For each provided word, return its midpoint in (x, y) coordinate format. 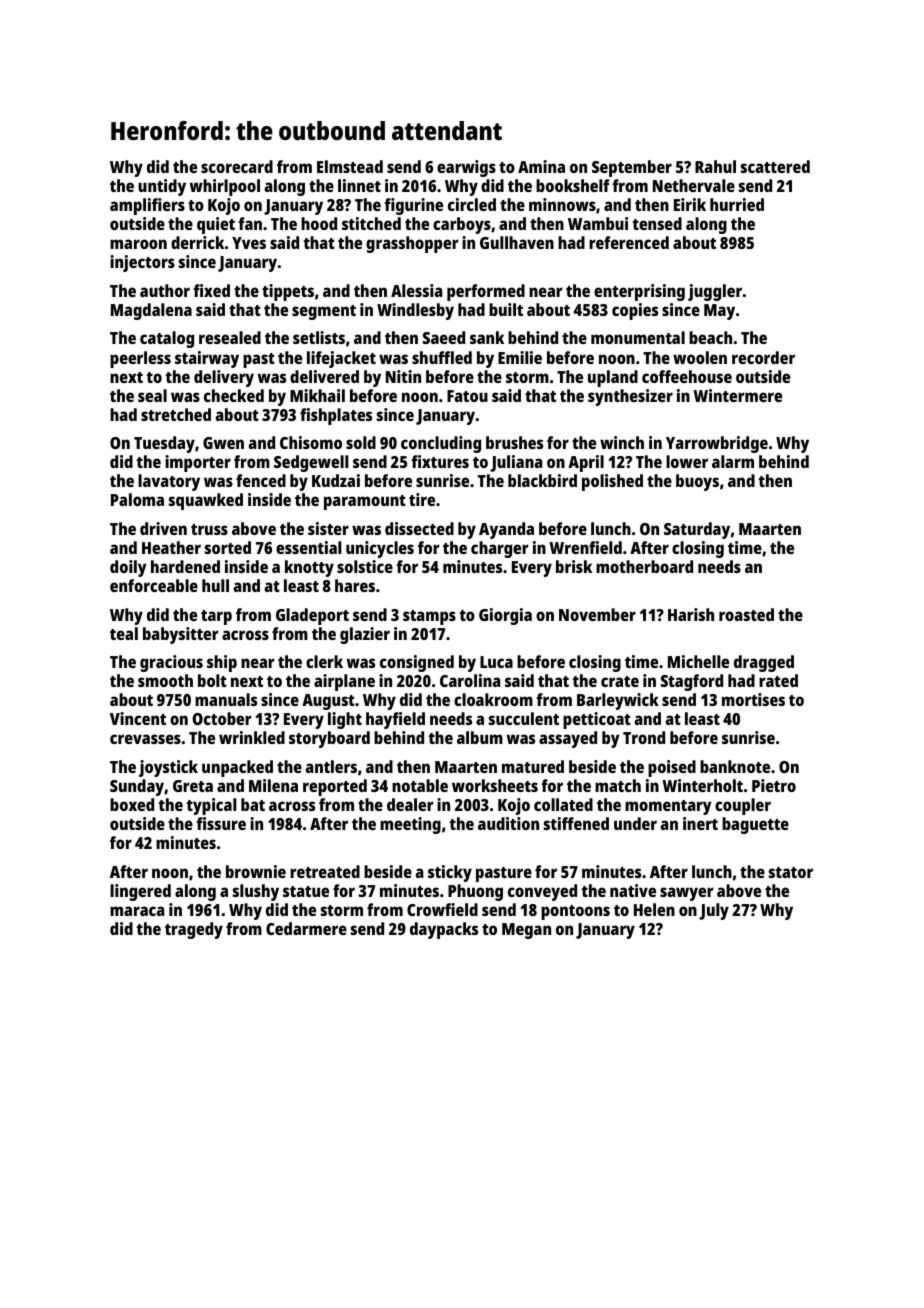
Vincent (138, 718)
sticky (450, 873)
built (506, 309)
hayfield (395, 720)
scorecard (237, 166)
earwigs (466, 168)
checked (234, 395)
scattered (775, 166)
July (714, 911)
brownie (256, 871)
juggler (715, 292)
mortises (753, 699)
